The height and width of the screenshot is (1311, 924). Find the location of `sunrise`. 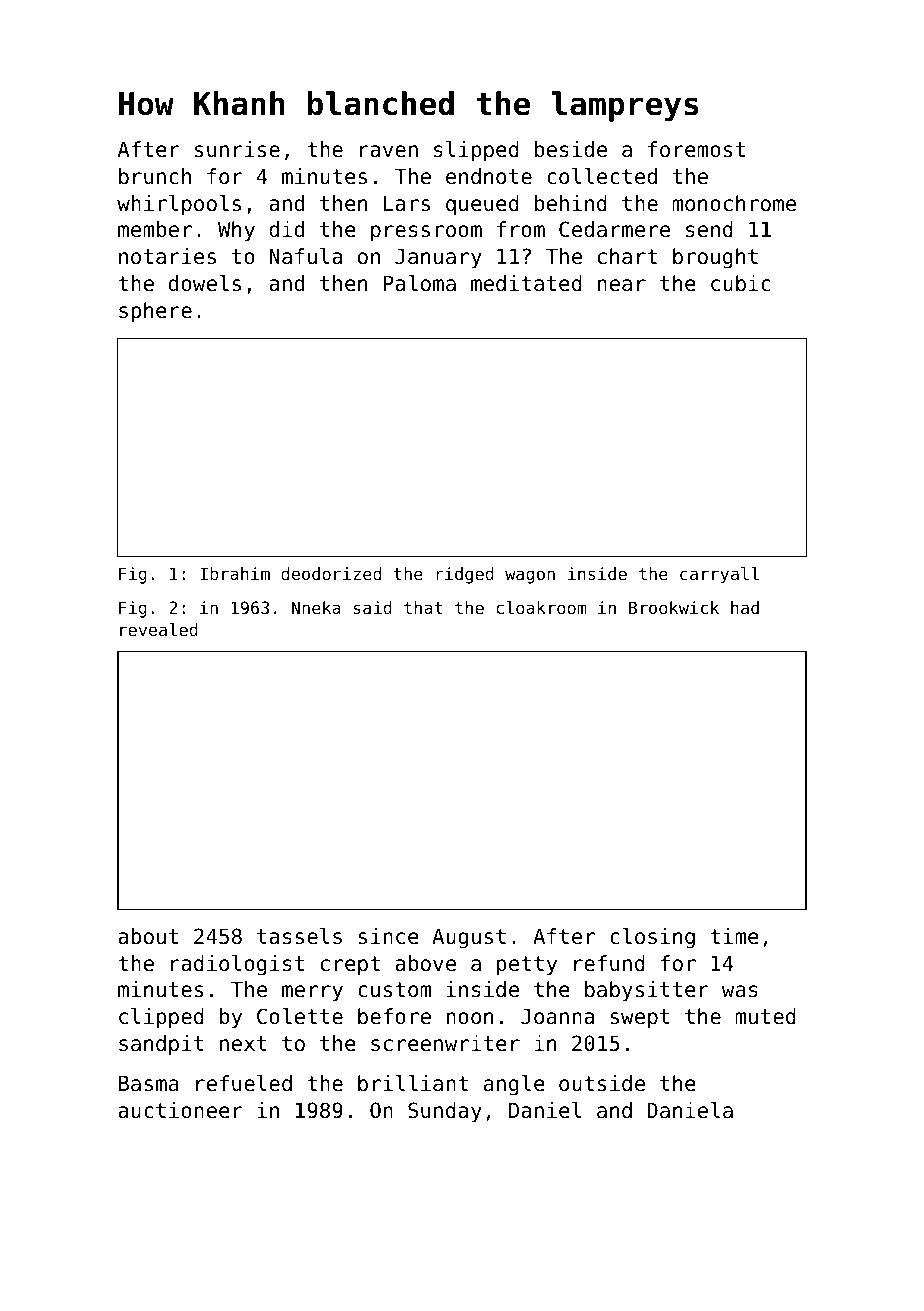

sunrise is located at coordinates (237, 149).
